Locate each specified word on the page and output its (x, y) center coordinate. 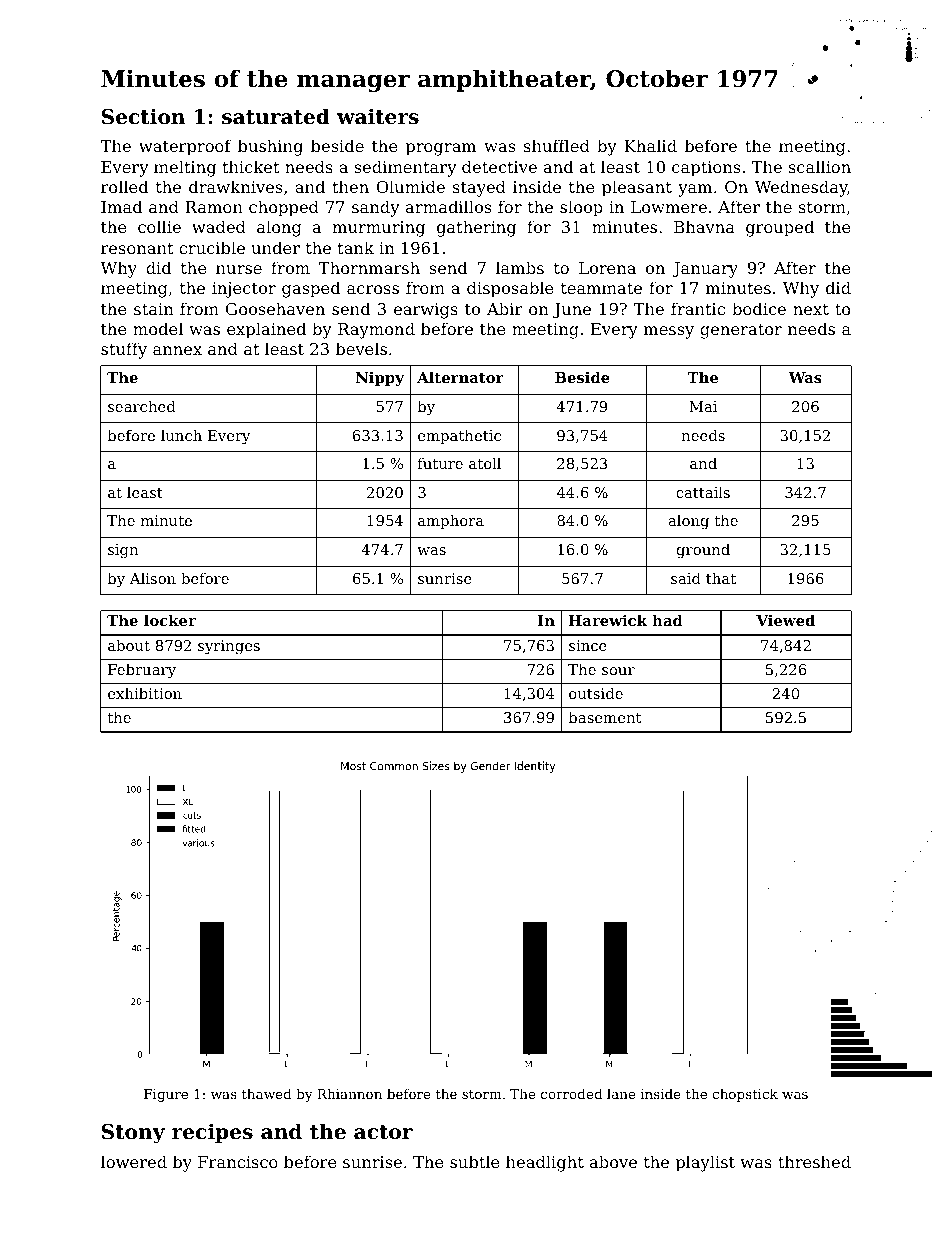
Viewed (785, 620)
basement (605, 717)
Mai (703, 406)
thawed (267, 1093)
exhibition (145, 693)
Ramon (214, 207)
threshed (814, 1161)
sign (123, 551)
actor (383, 1132)
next (811, 309)
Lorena (607, 268)
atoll (485, 463)
